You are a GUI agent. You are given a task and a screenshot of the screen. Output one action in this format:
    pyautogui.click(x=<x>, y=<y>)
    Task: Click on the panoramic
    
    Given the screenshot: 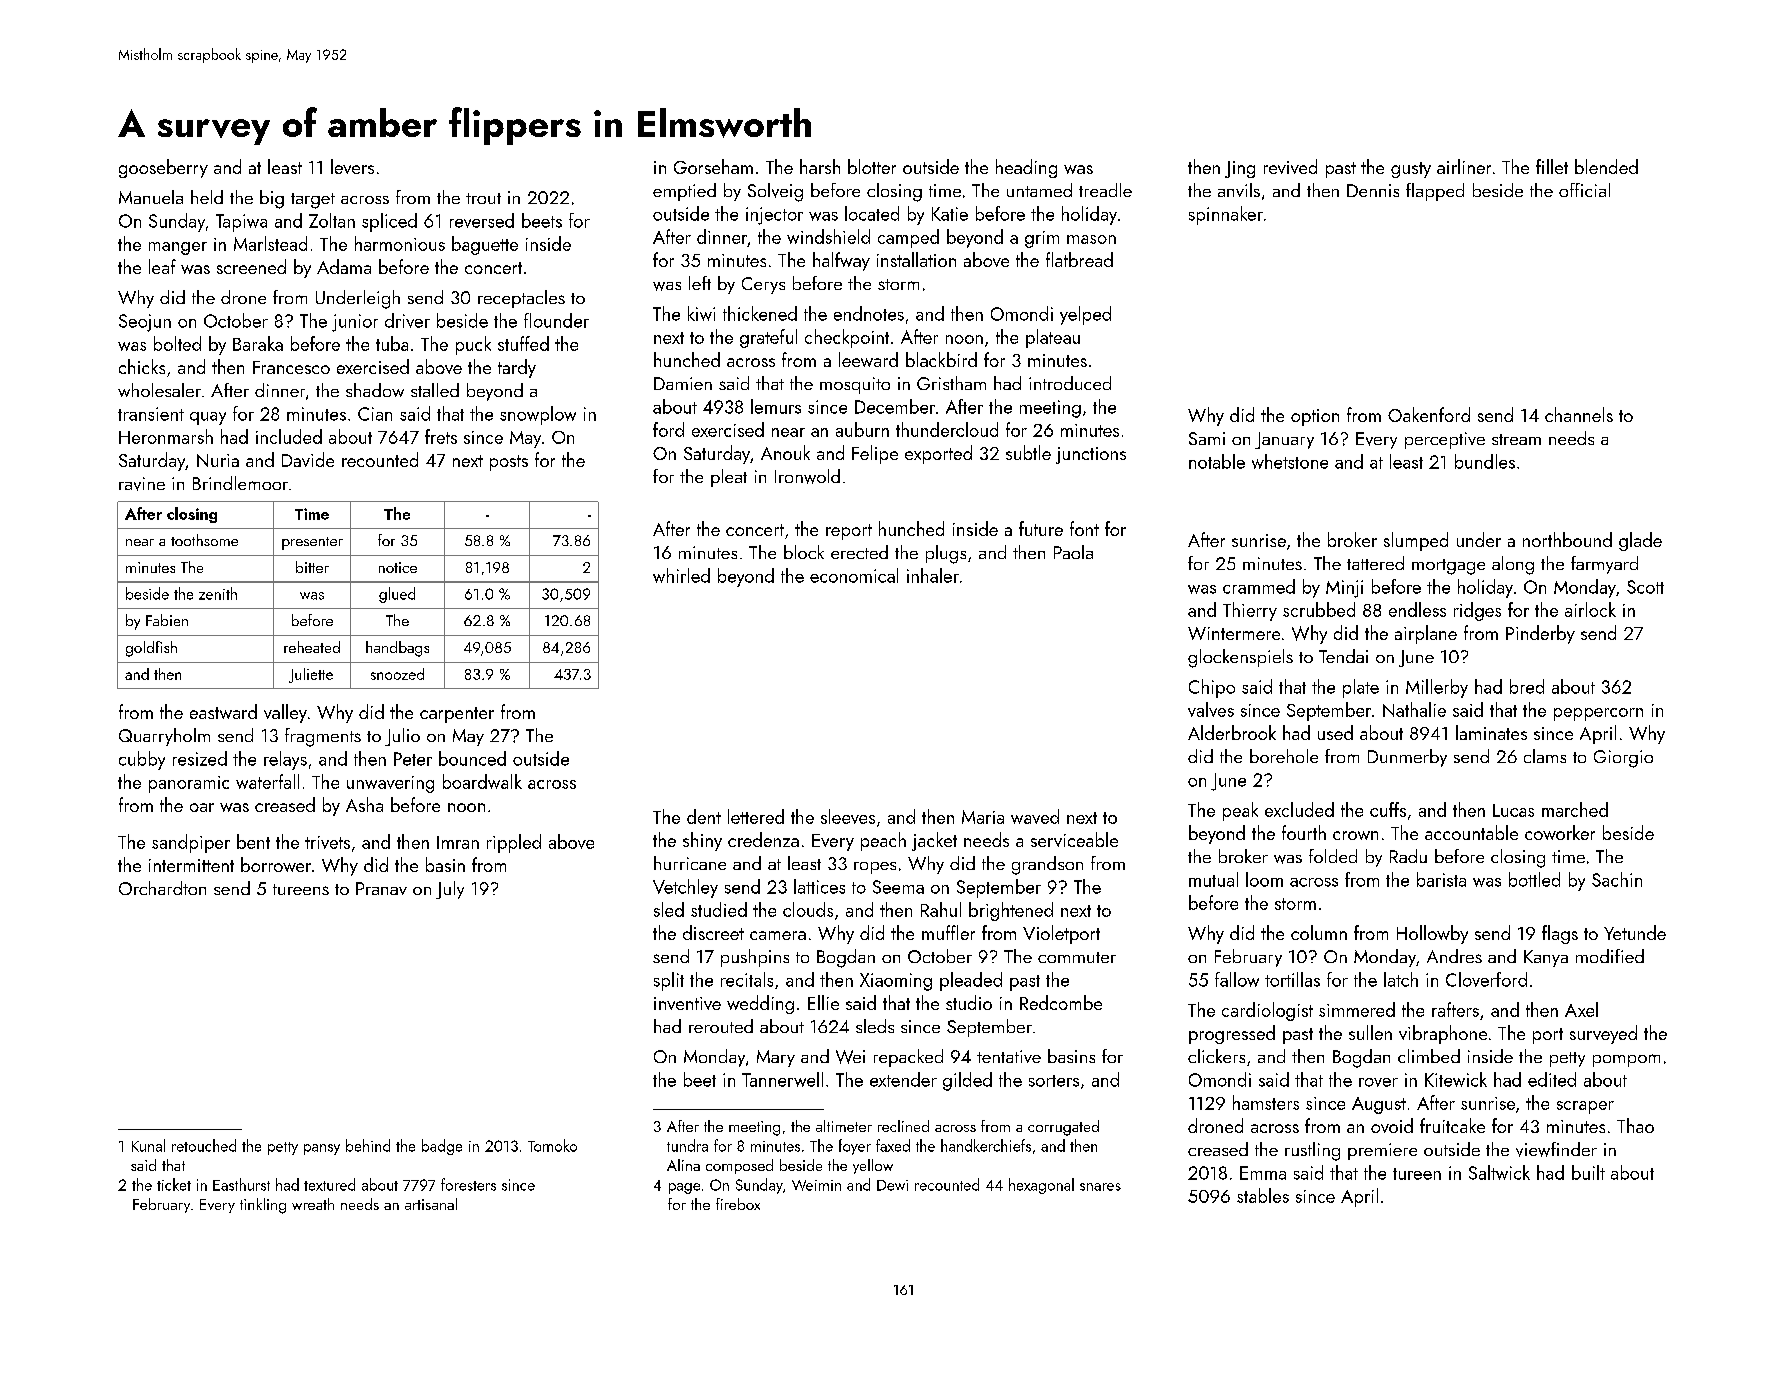 What is the action you would take?
    pyautogui.click(x=189, y=784)
